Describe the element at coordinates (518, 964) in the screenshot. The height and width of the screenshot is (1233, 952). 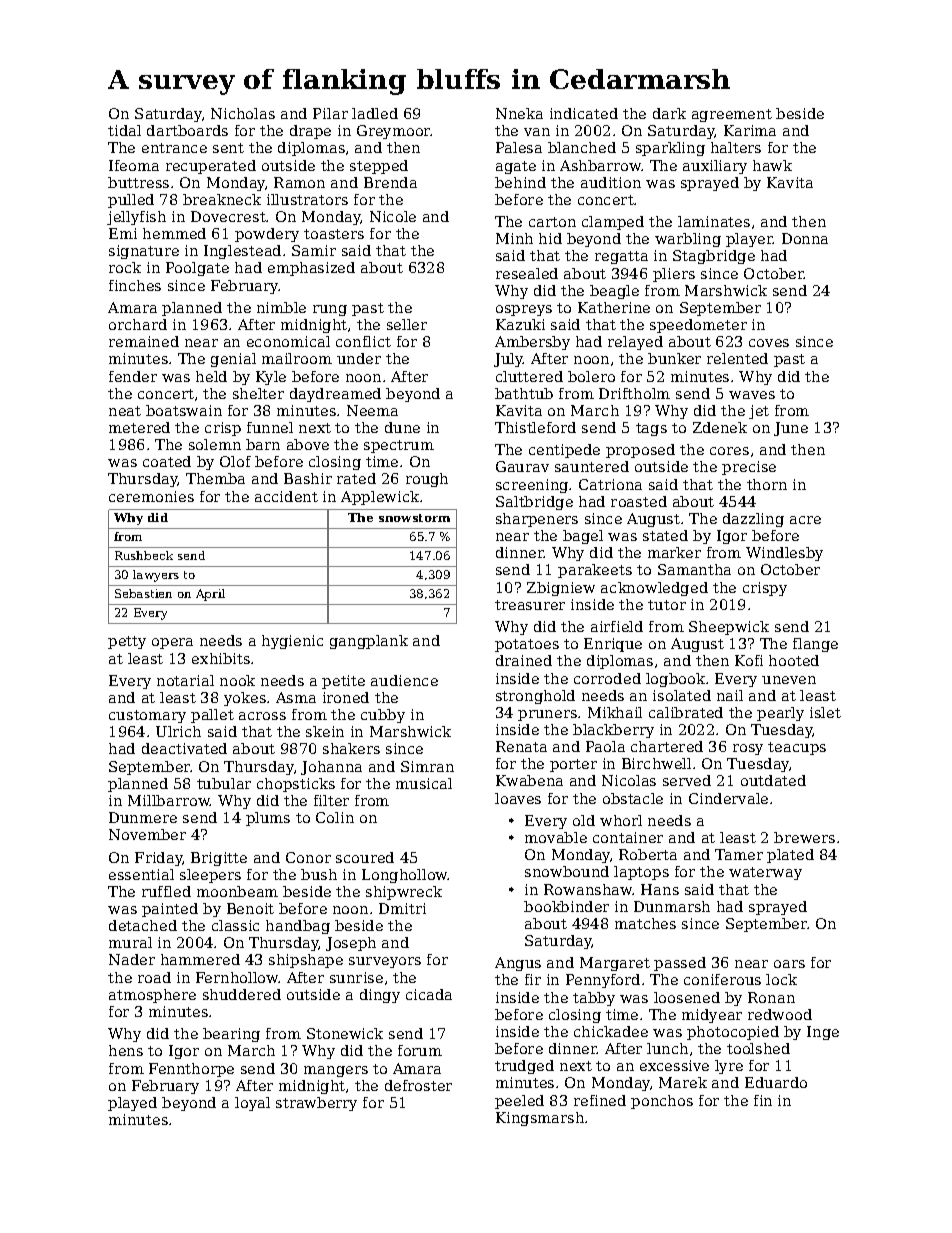
I see `Angus` at that location.
